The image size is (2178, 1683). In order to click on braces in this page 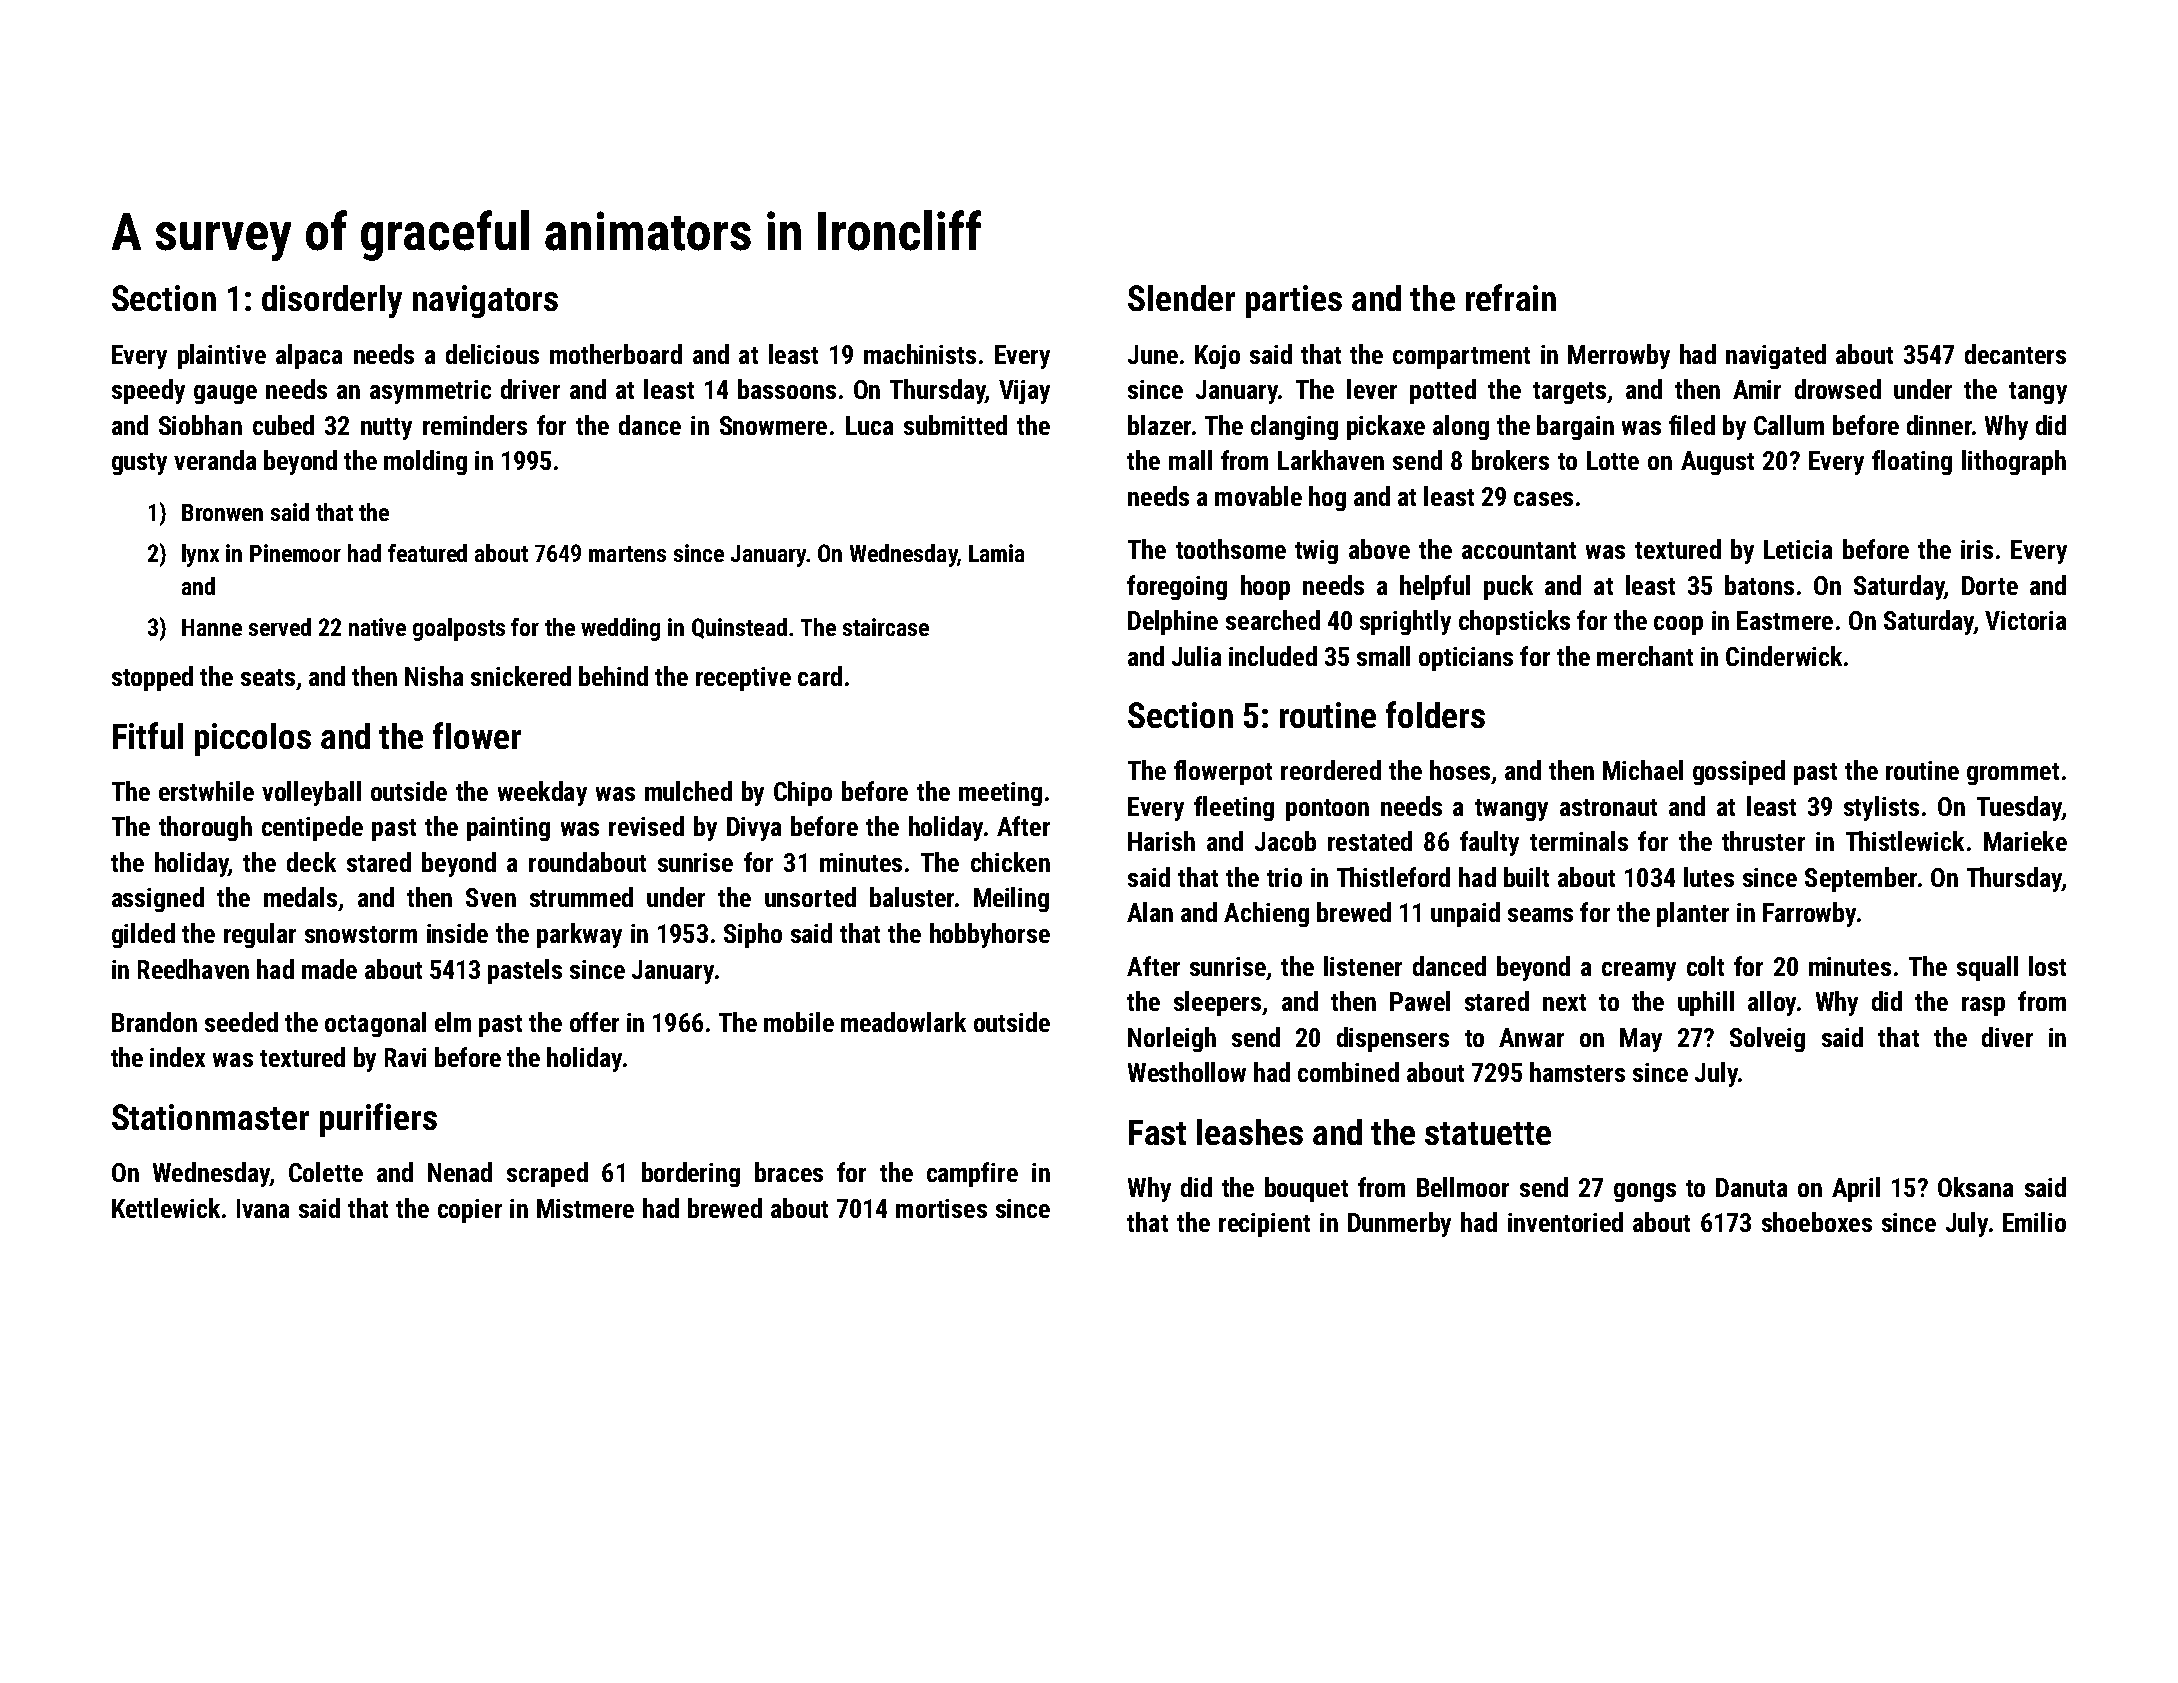, I will do `click(789, 1172)`.
